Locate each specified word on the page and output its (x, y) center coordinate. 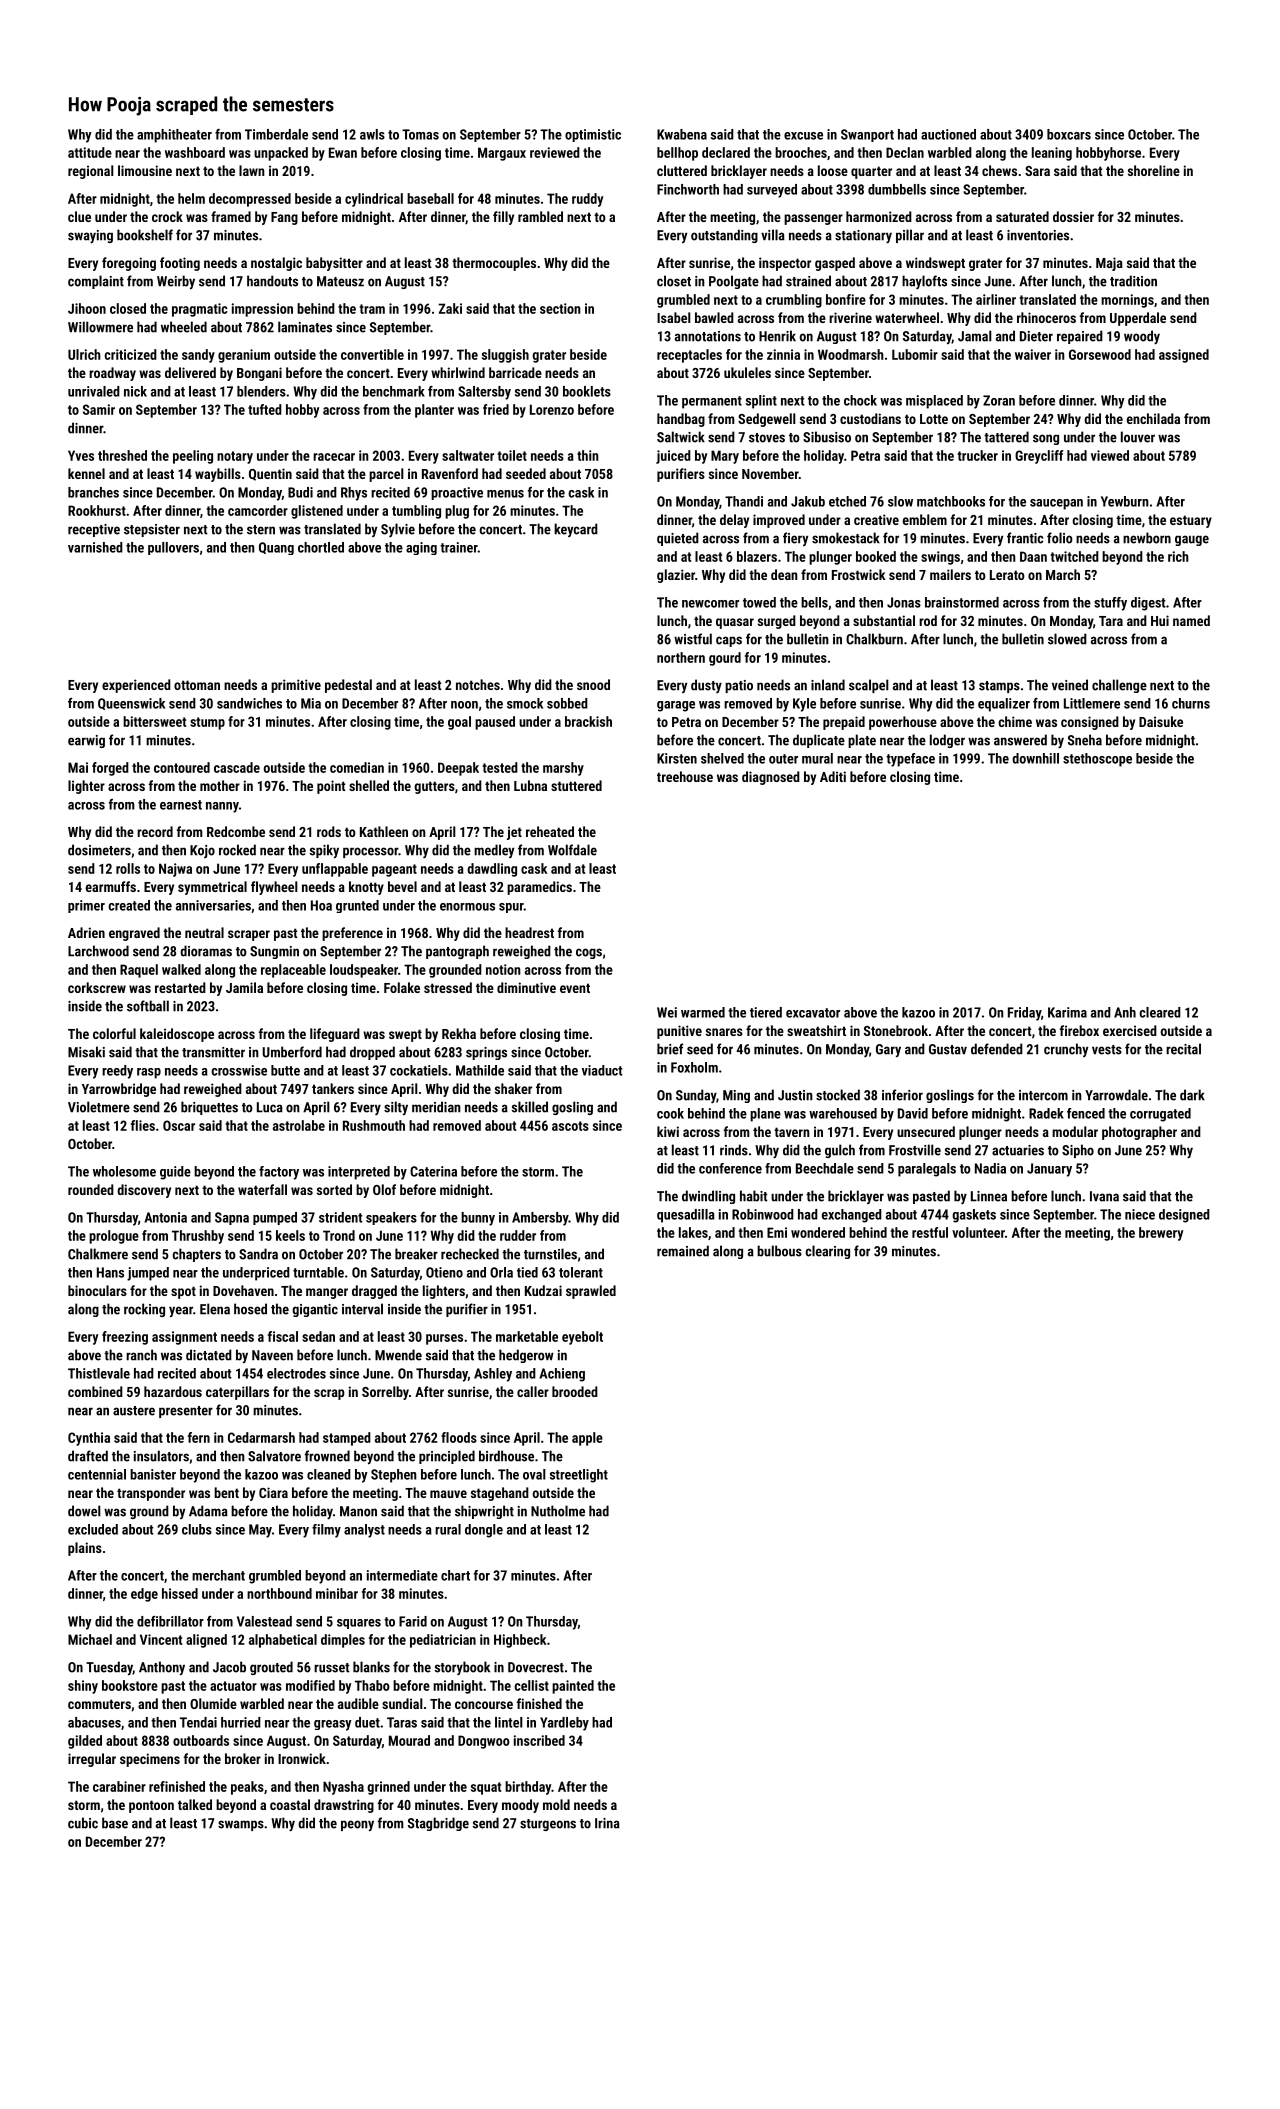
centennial (97, 1474)
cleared (1160, 1012)
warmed (703, 1012)
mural (817, 758)
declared (726, 152)
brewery (1161, 1234)
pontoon (151, 1806)
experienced (136, 686)
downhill (1035, 758)
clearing (827, 1252)
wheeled (184, 327)
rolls (128, 868)
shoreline (1154, 170)
